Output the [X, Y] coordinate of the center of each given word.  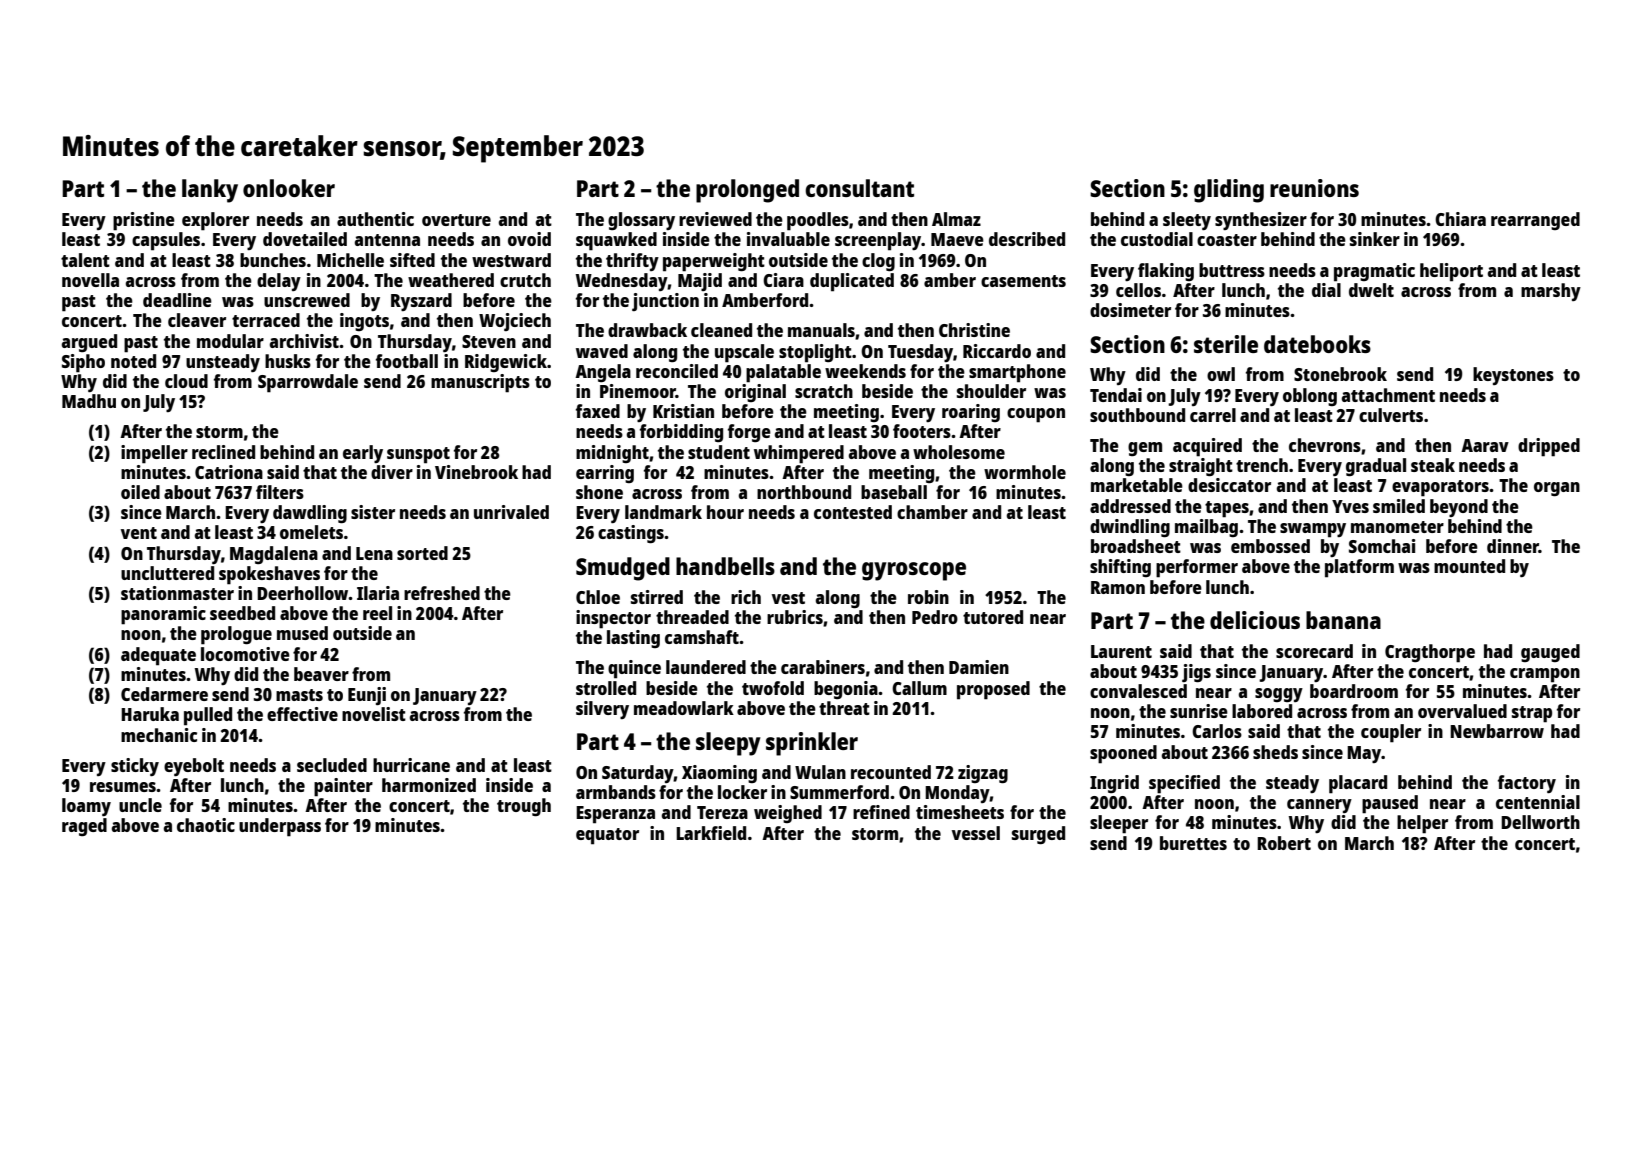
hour [725, 512]
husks [288, 361]
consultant [859, 188]
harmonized [429, 785]
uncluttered [167, 573]
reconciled [677, 371]
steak [1433, 465]
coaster [1227, 240]
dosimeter [1130, 310]
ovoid [529, 239]
